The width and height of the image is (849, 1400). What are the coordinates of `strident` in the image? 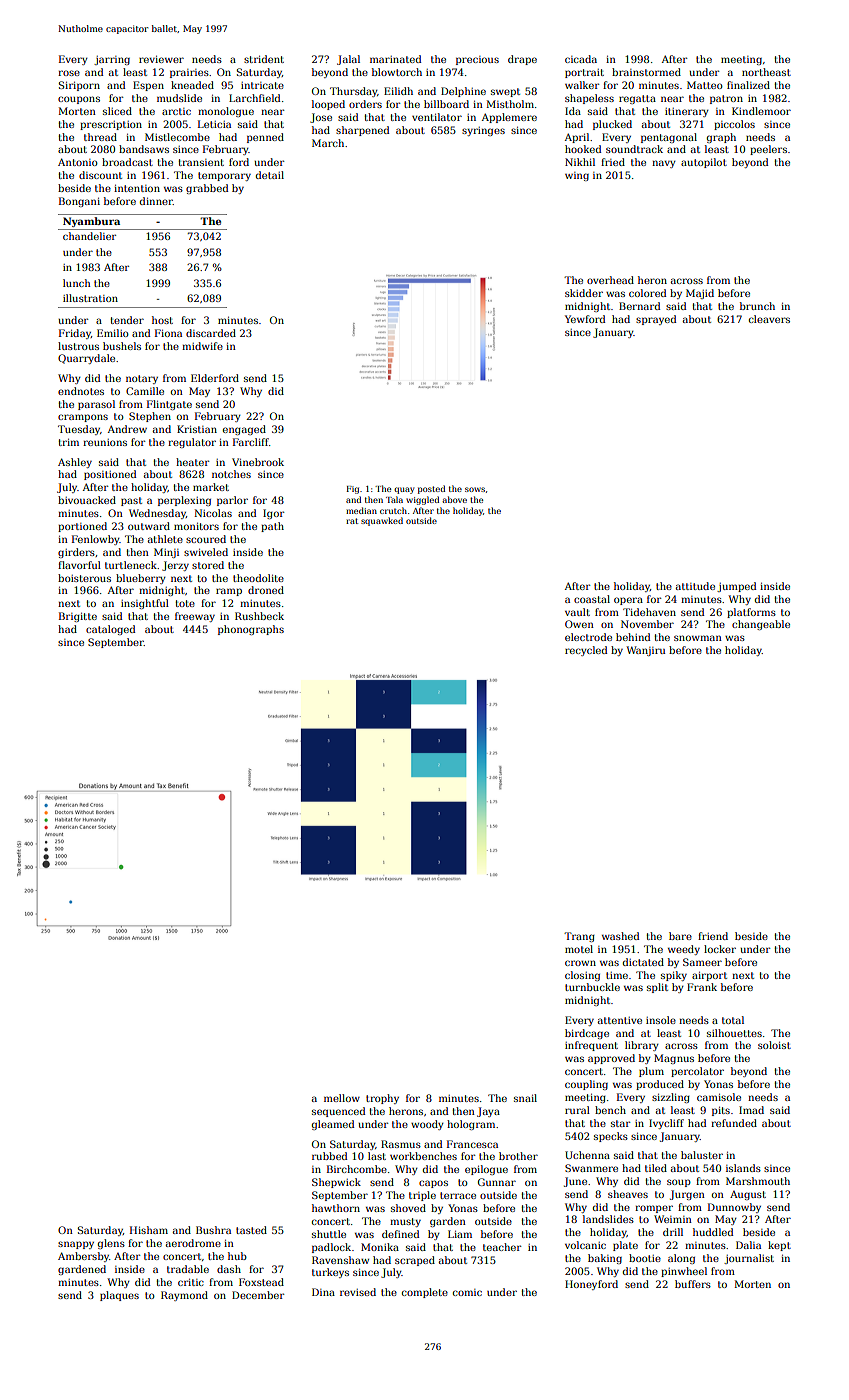 It's located at (264, 59).
